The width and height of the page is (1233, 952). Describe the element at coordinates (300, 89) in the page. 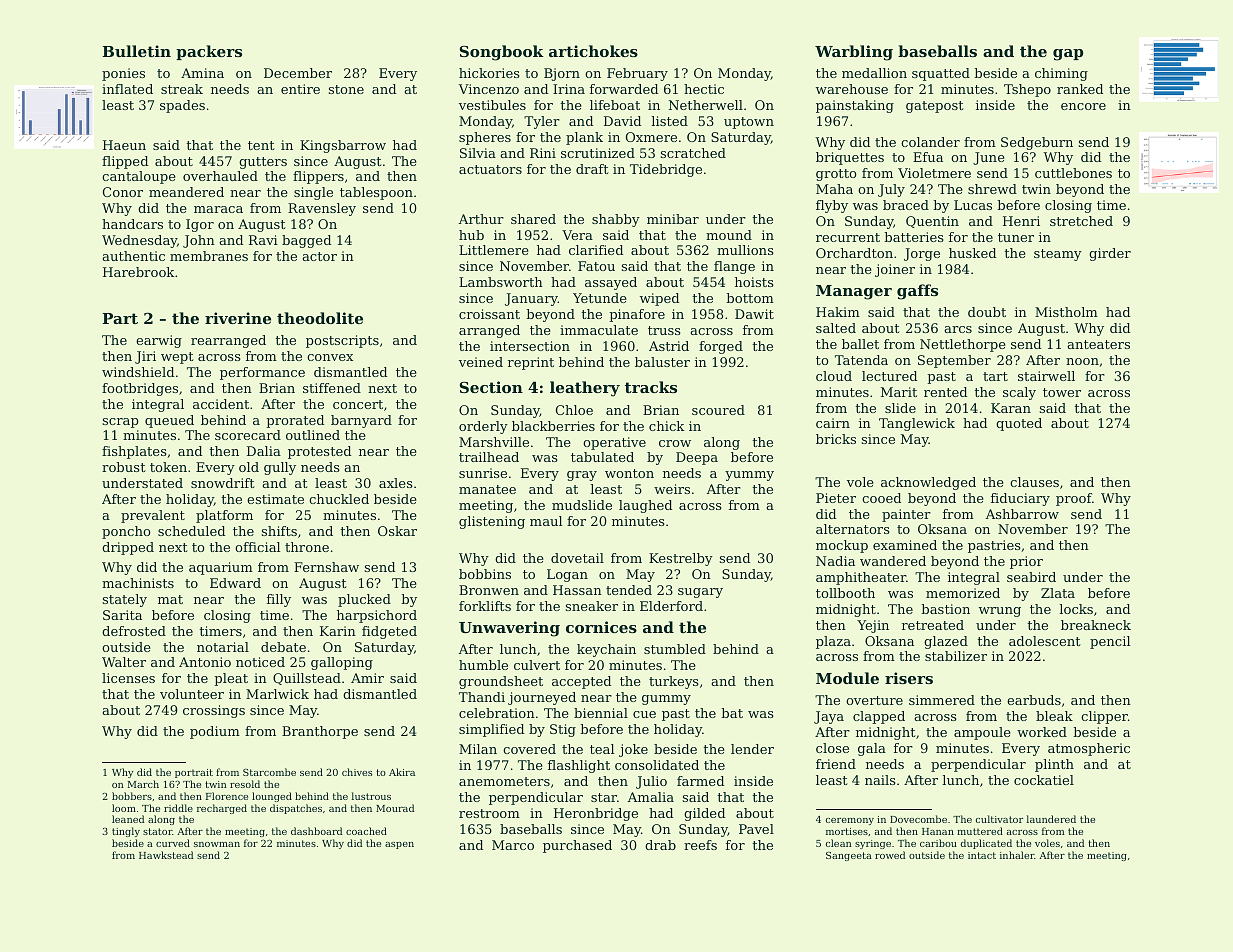

I see `entire` at that location.
